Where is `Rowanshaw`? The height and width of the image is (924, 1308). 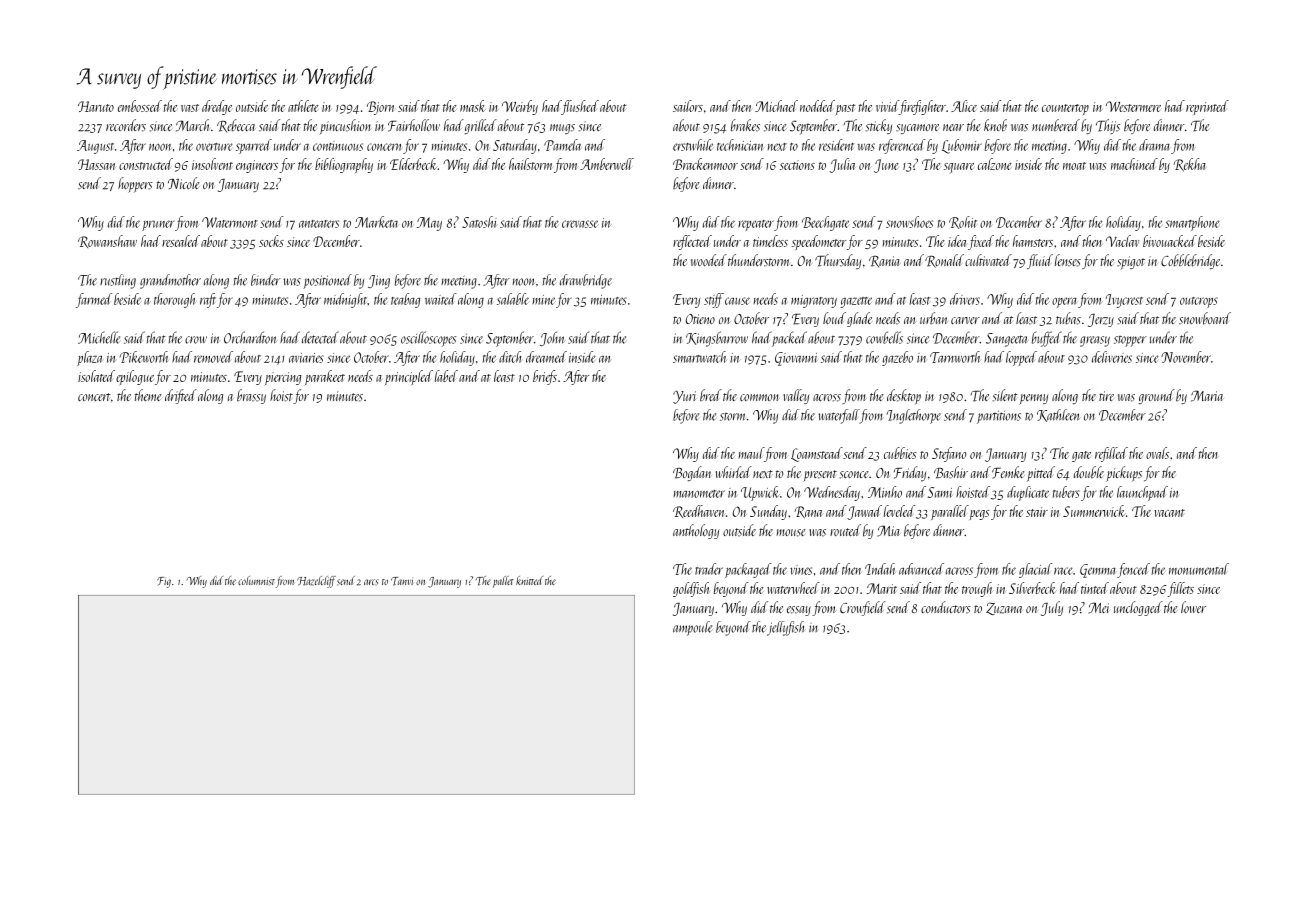
Rowanshaw is located at coordinates (107, 241).
